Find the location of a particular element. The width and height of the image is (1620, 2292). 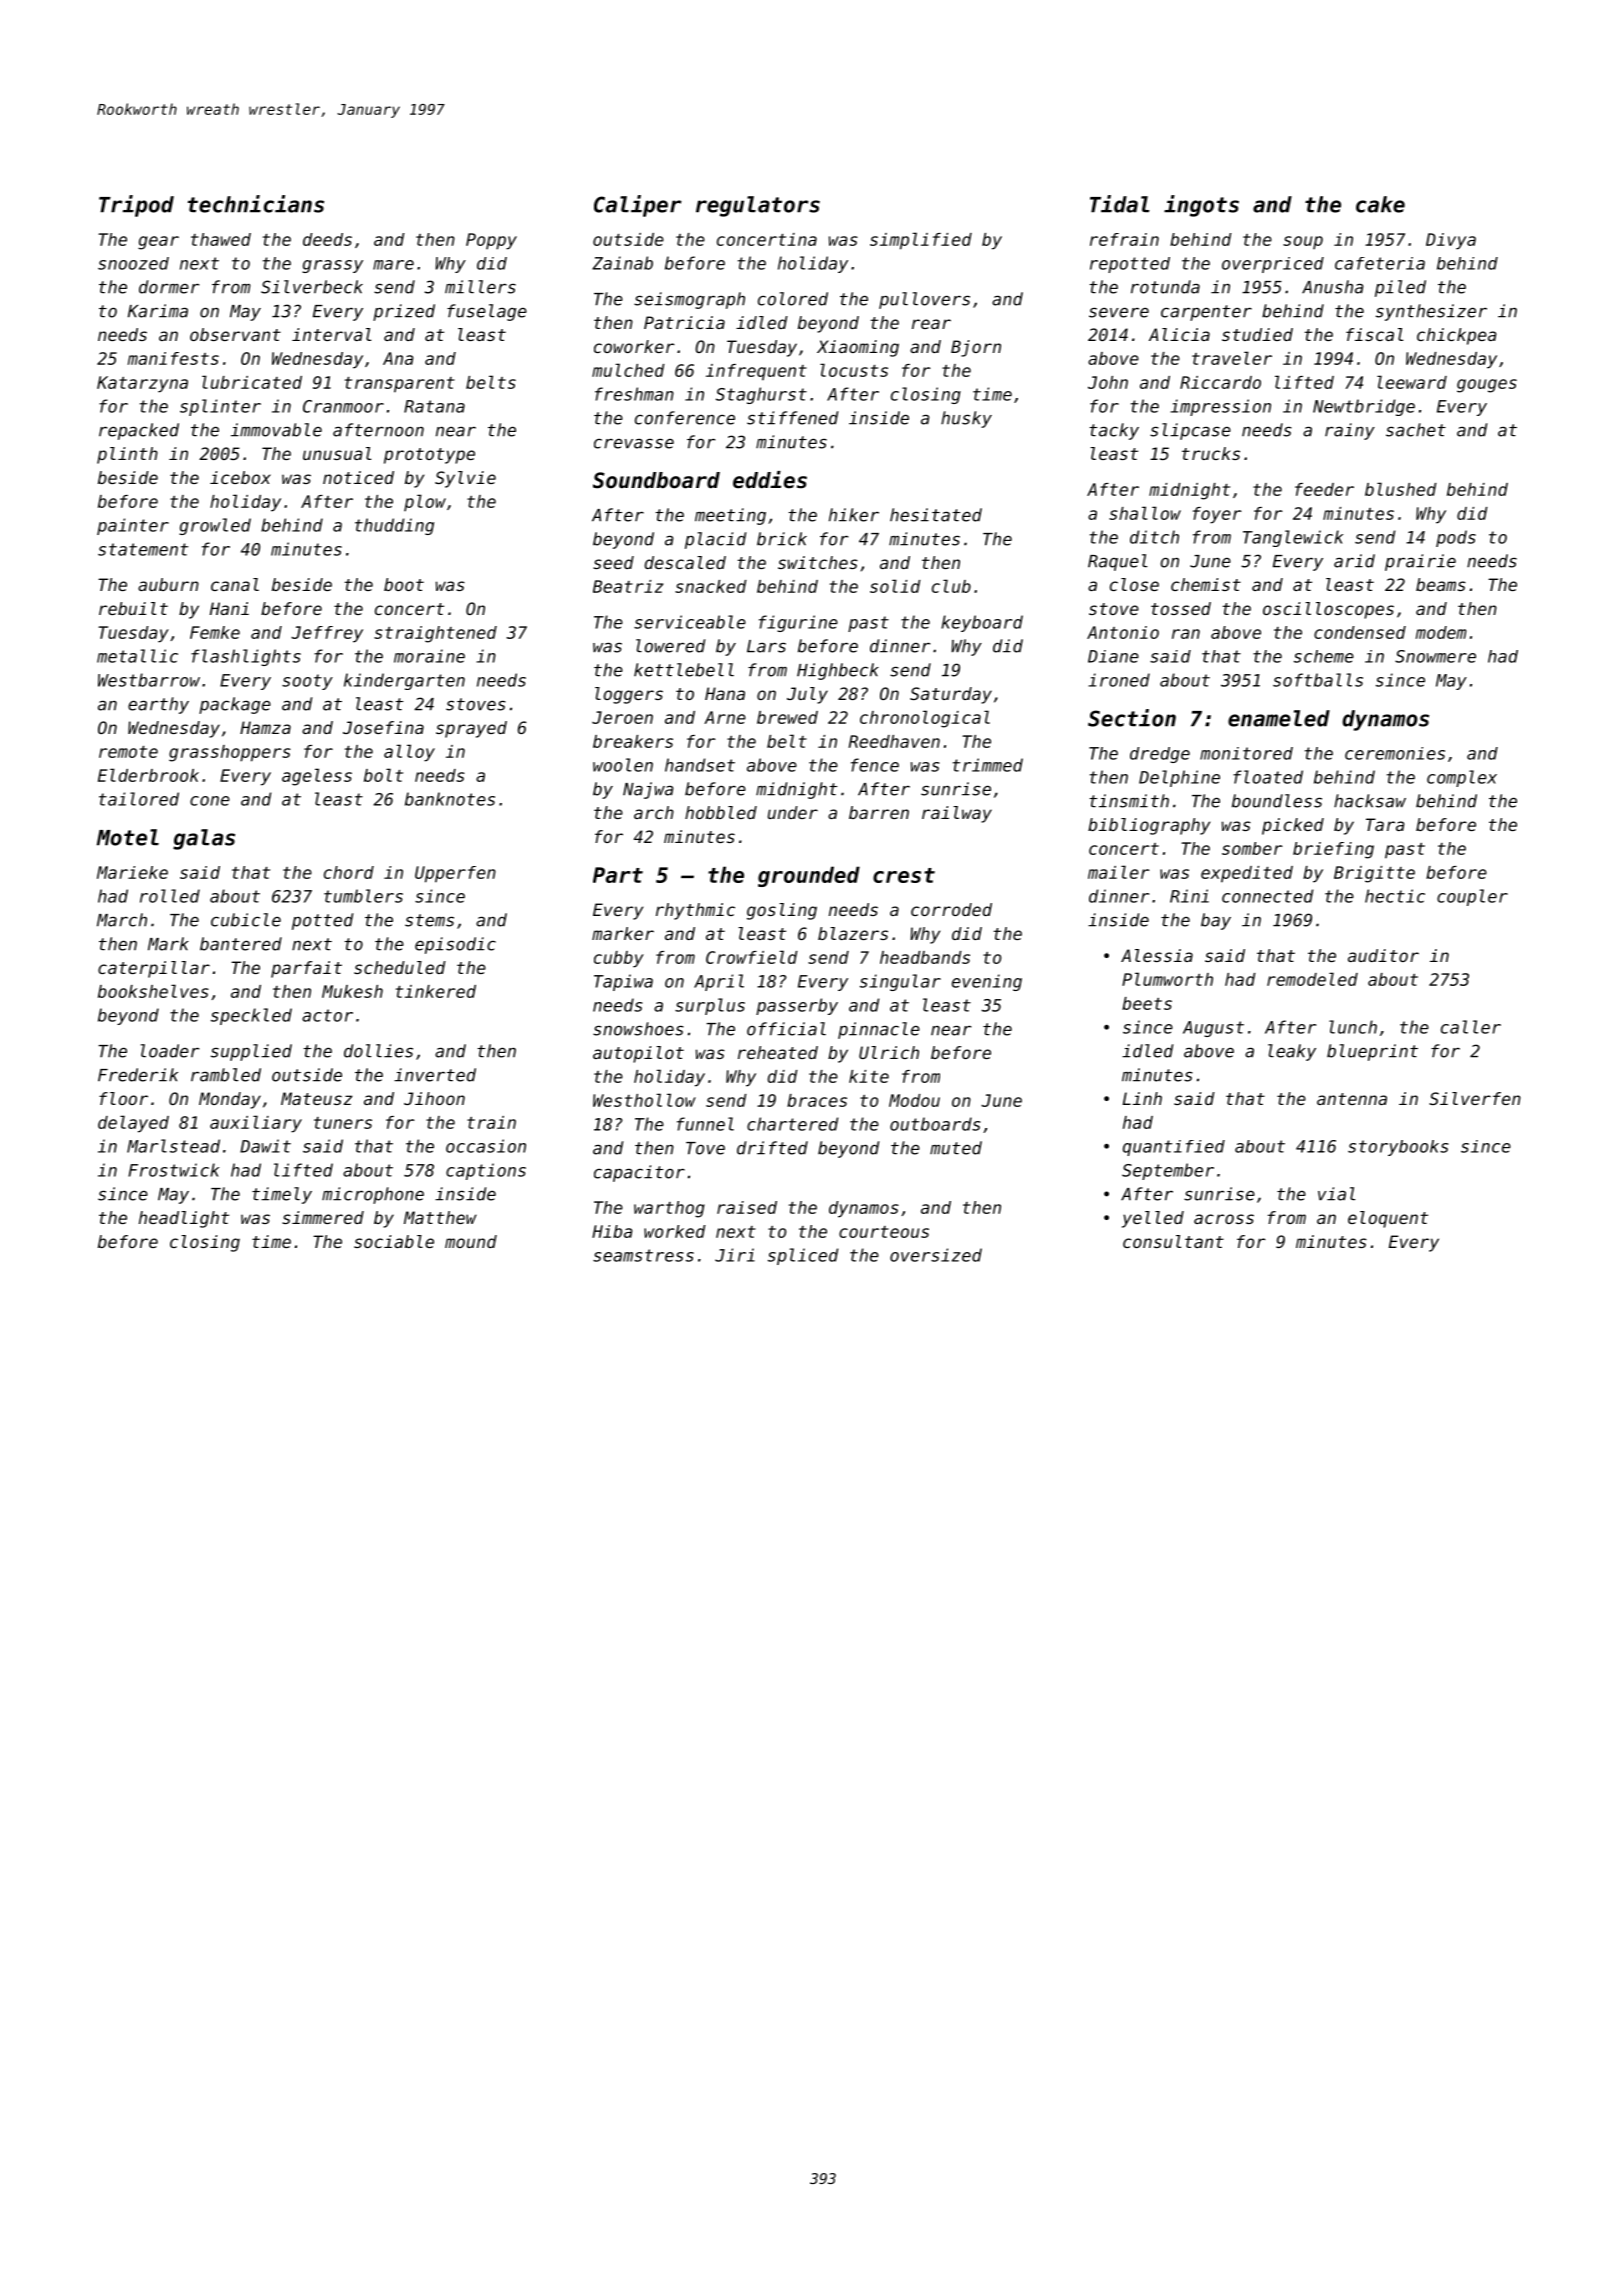

sociable is located at coordinates (394, 1241).
